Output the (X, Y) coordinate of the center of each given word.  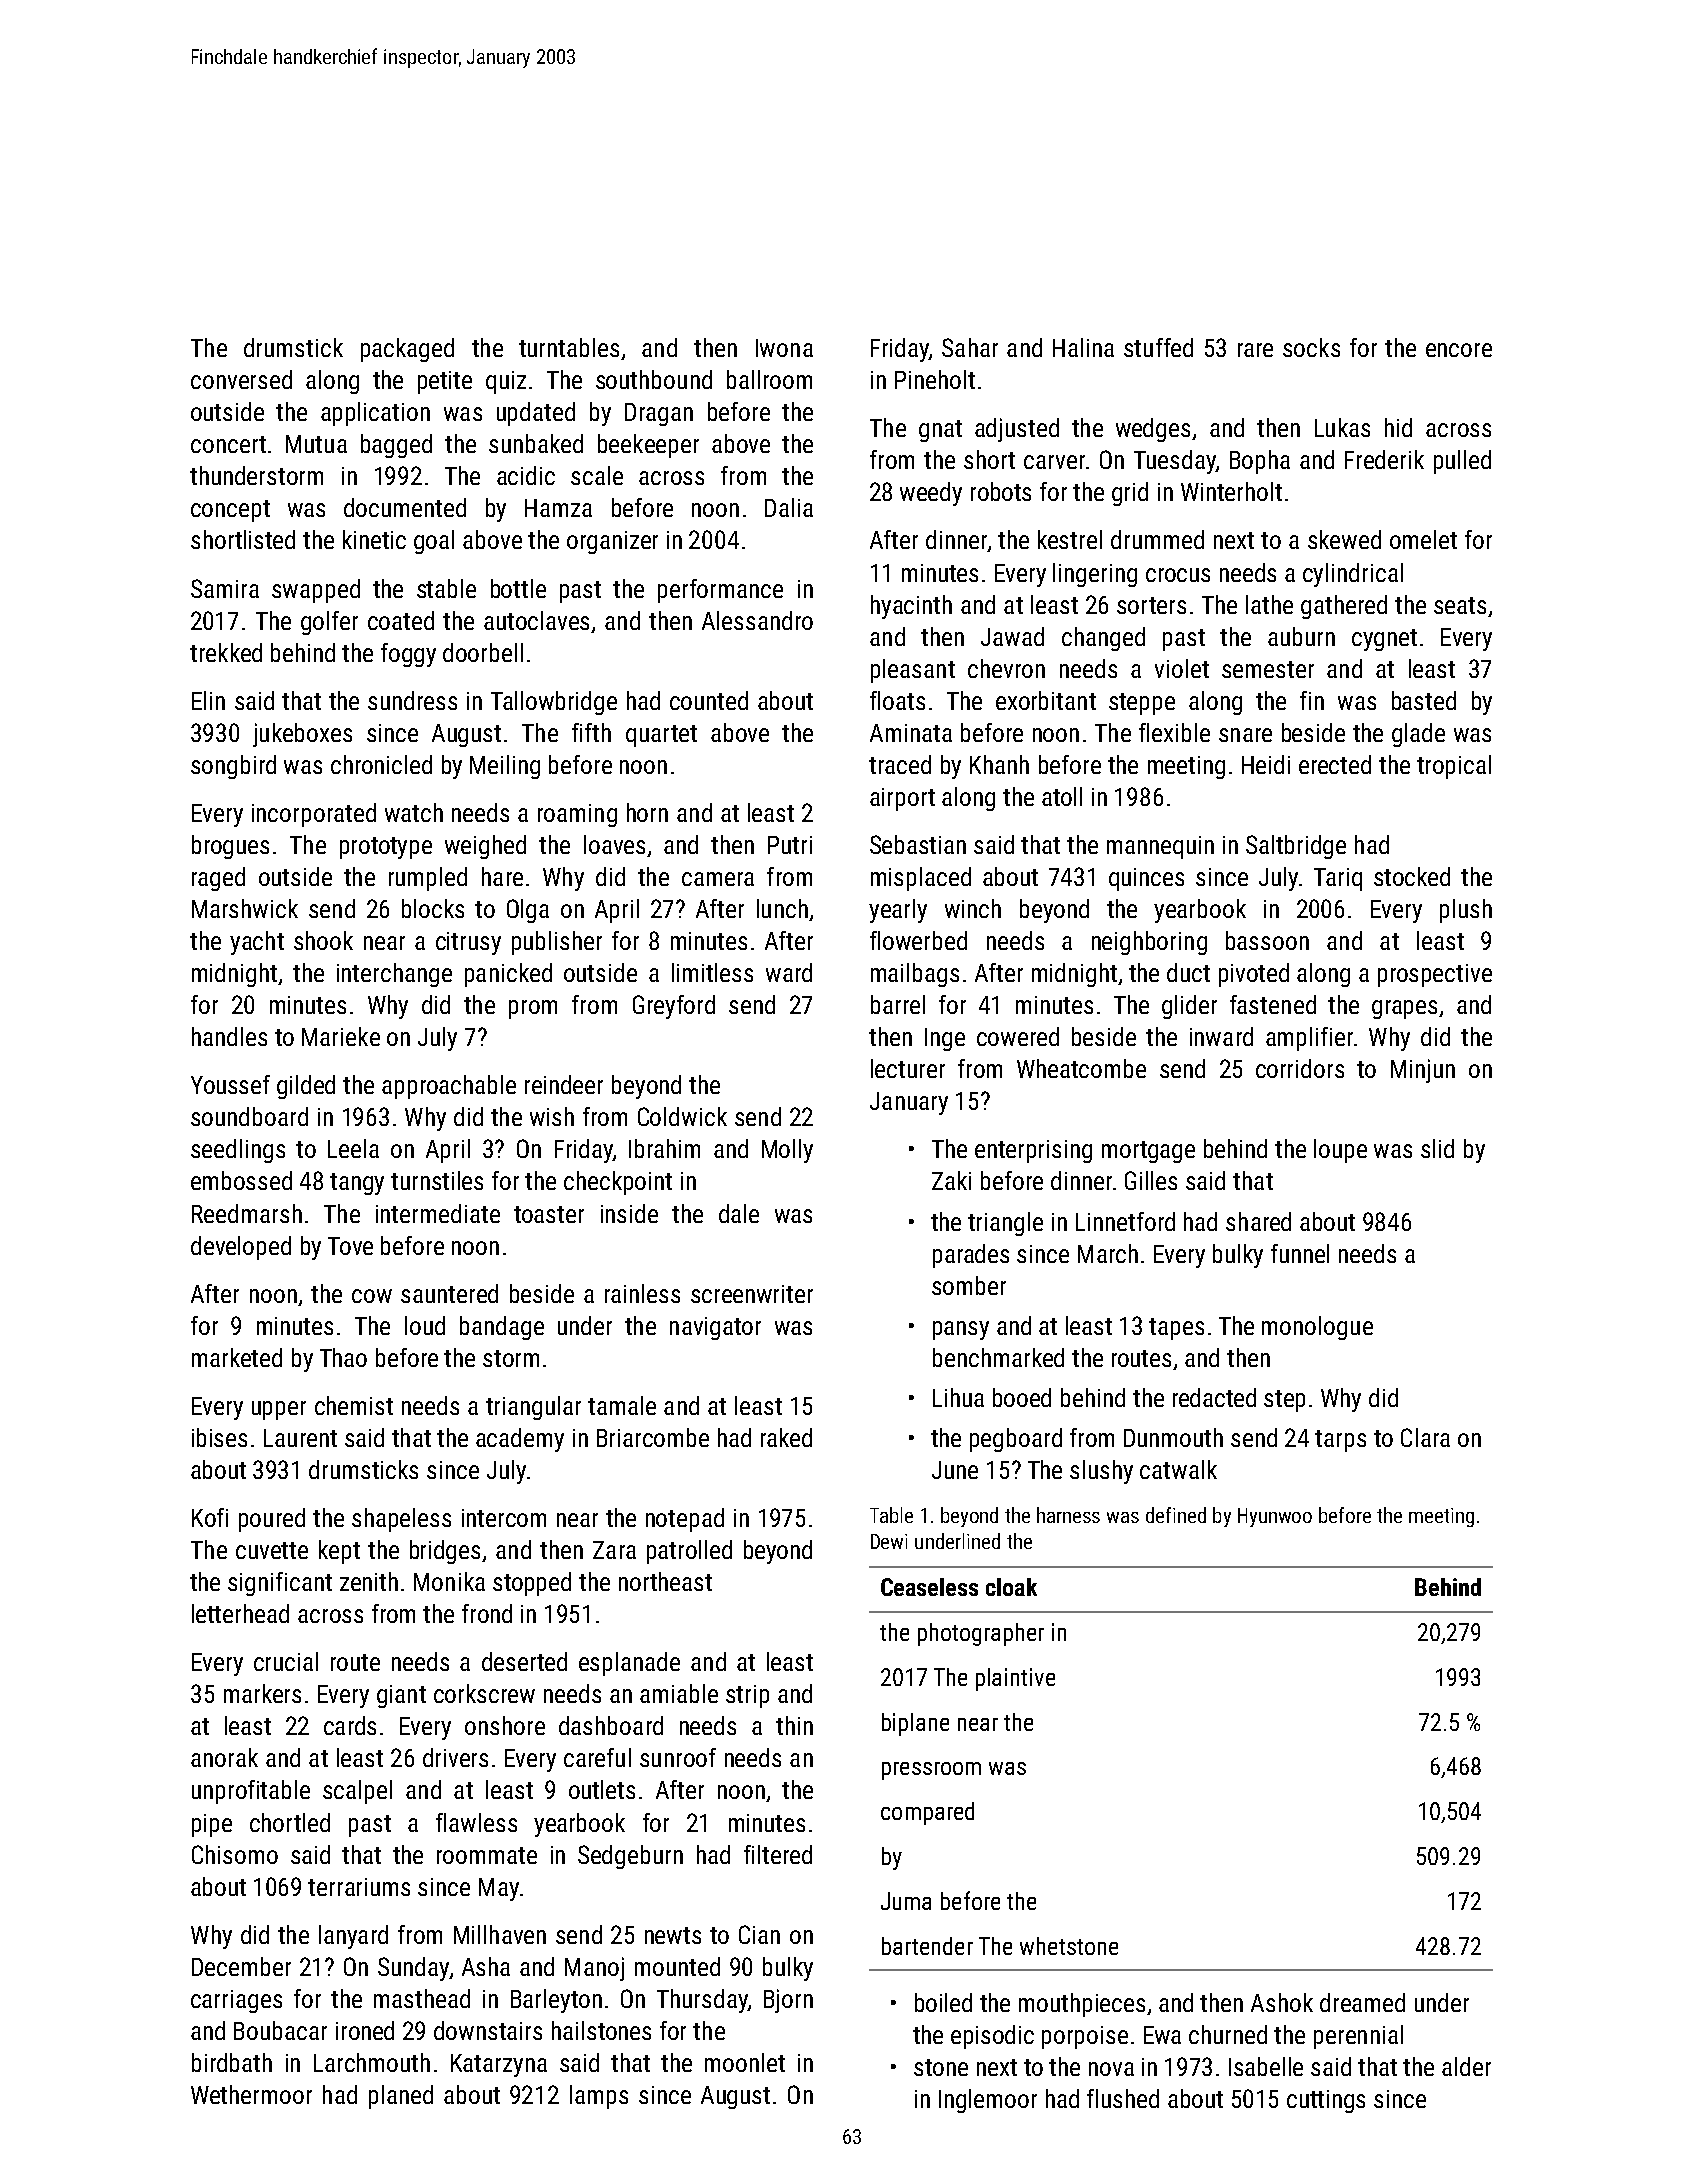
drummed (1157, 539)
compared (927, 1813)
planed (401, 2097)
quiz (506, 382)
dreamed (1362, 2002)
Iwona (784, 348)
